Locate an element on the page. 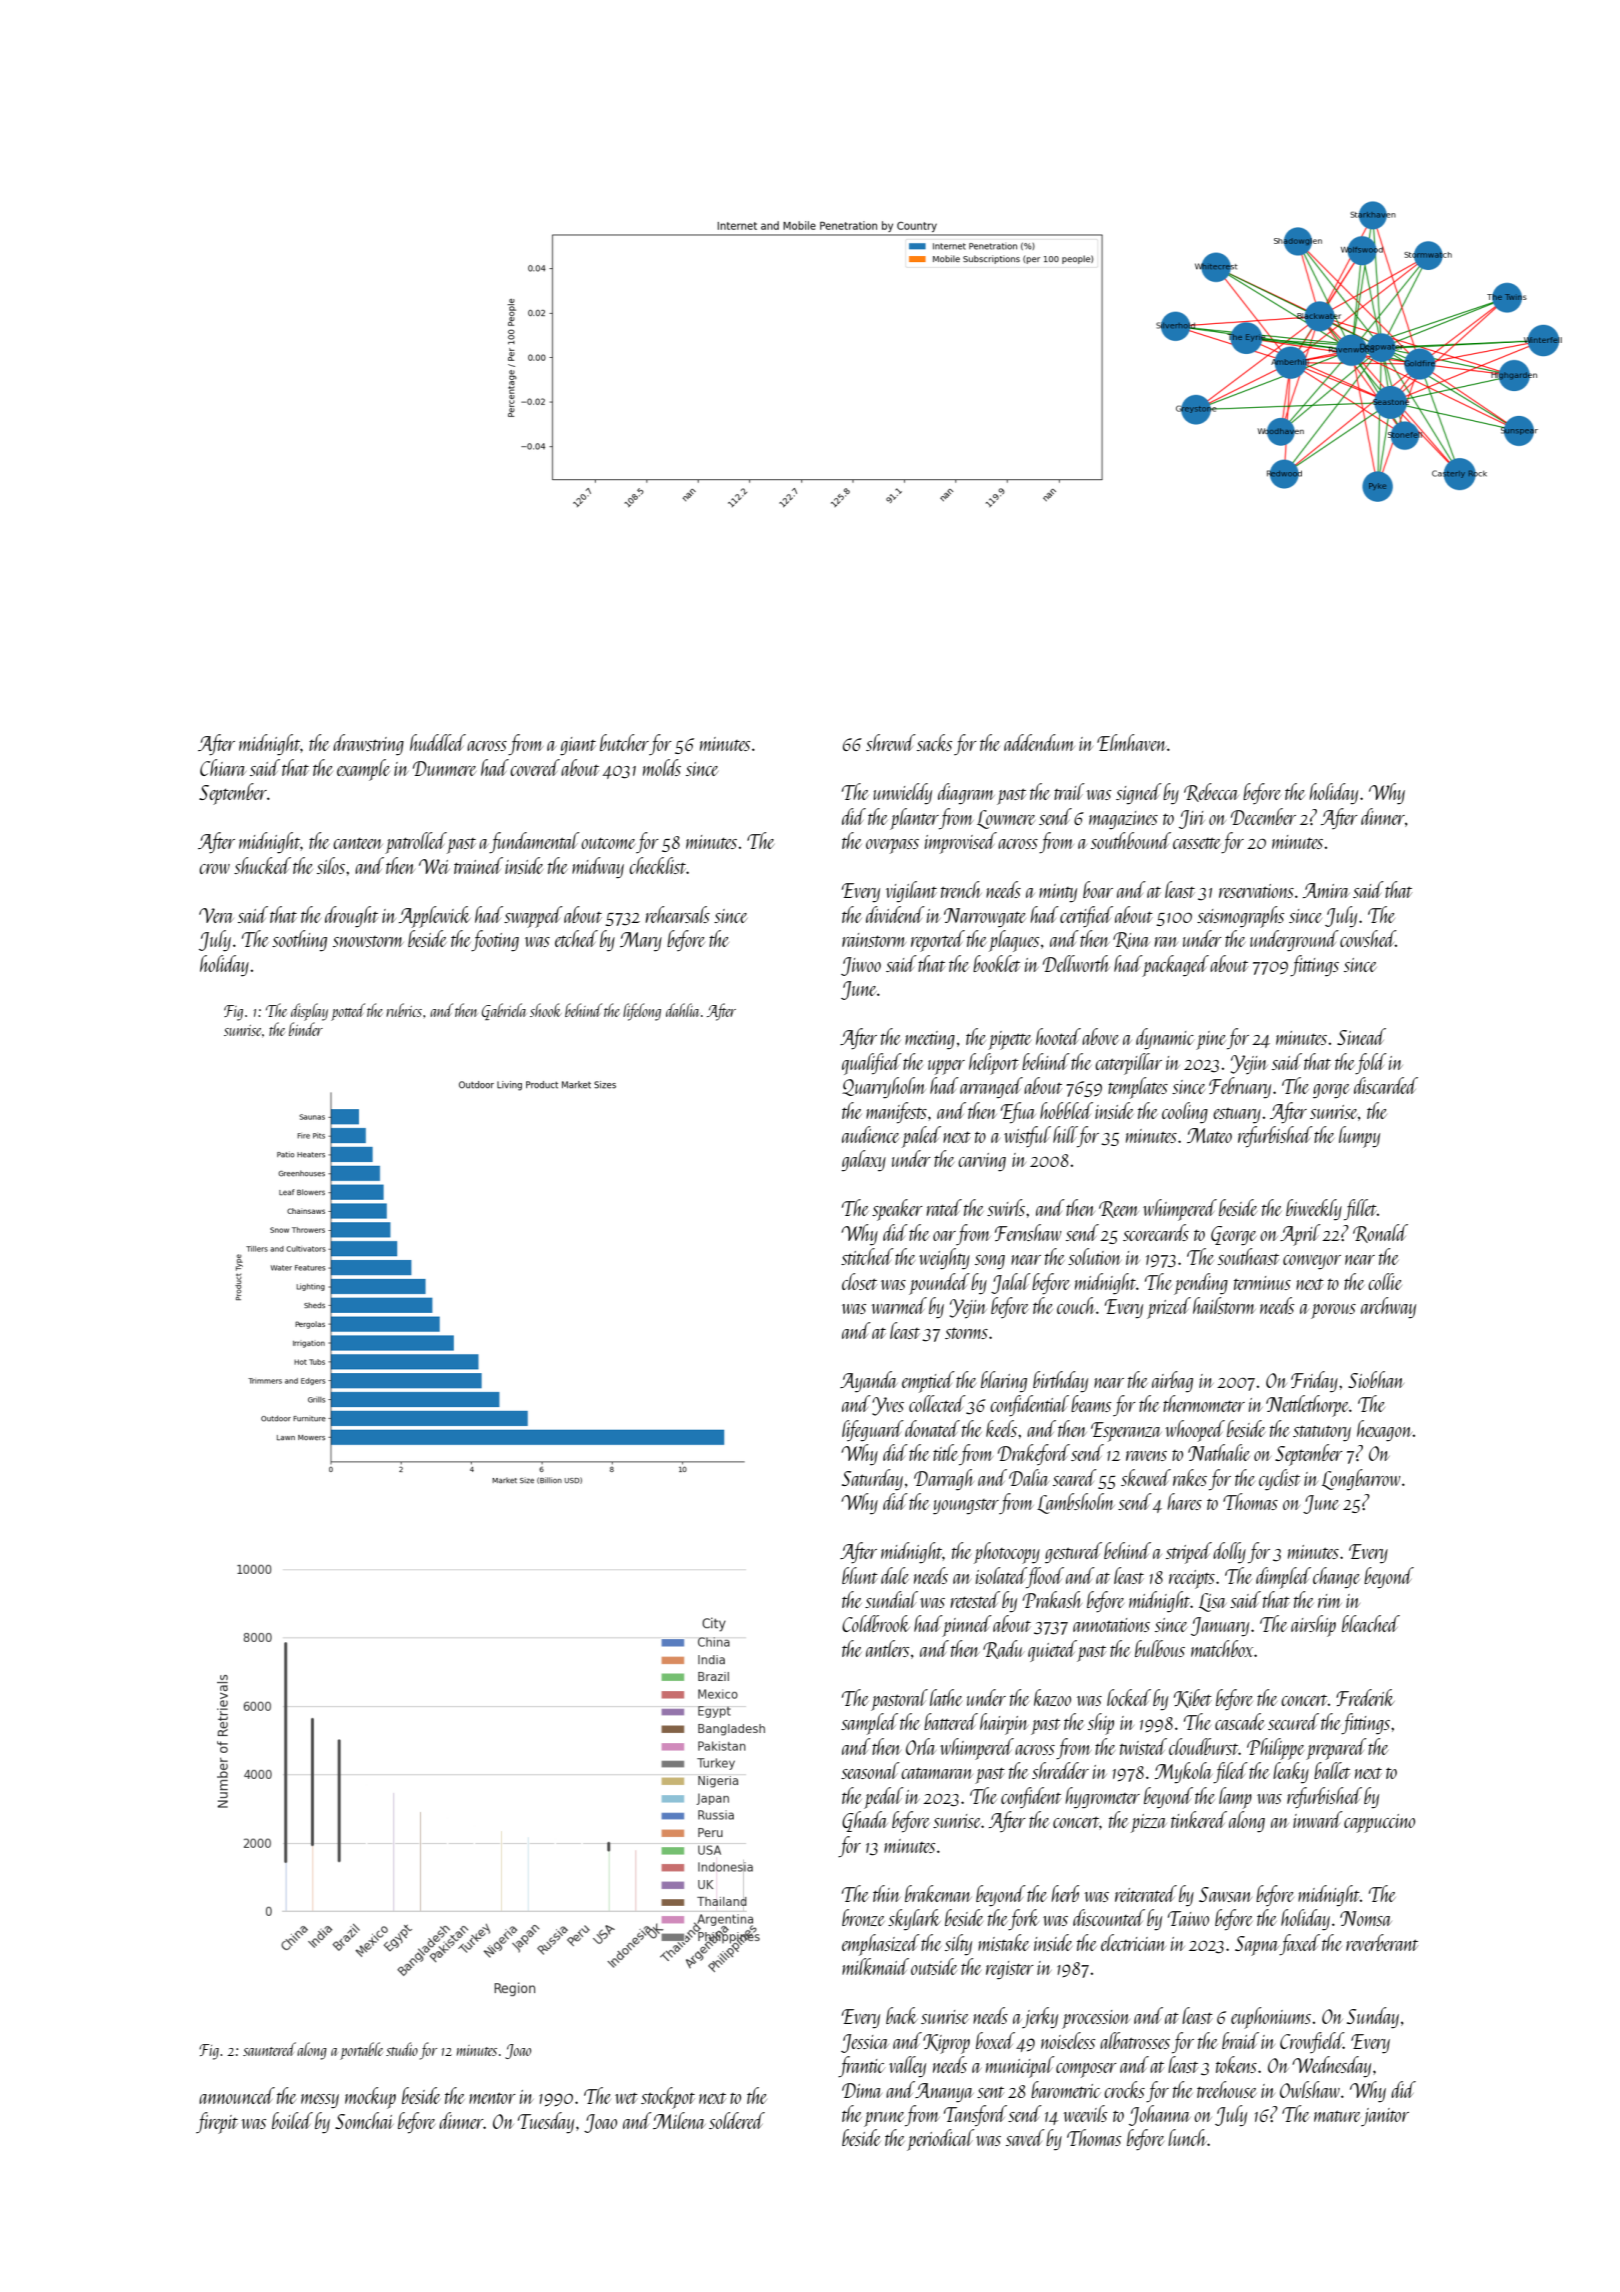  Orla is located at coordinates (921, 1746).
